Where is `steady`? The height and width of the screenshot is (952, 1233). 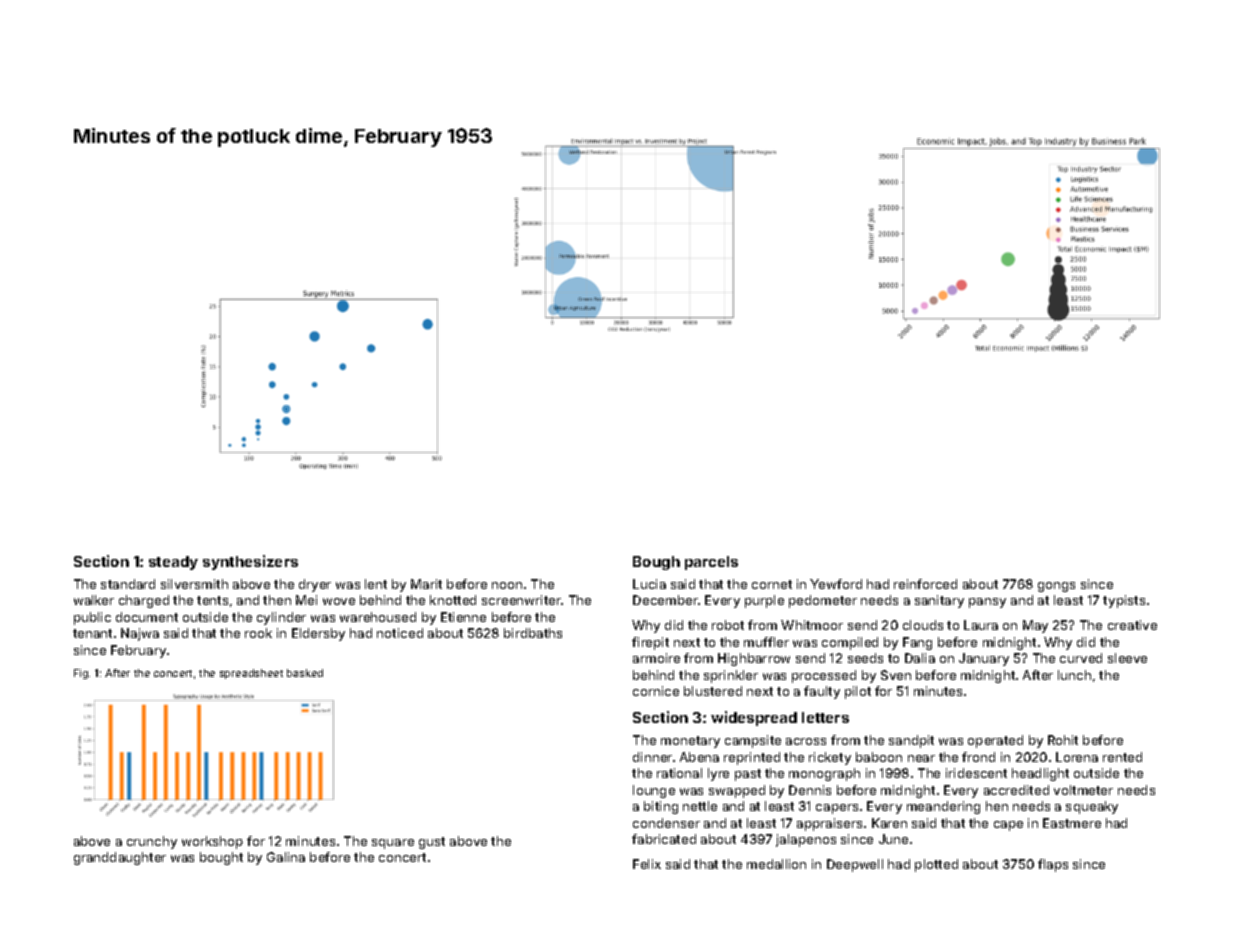
steady is located at coordinates (173, 563).
